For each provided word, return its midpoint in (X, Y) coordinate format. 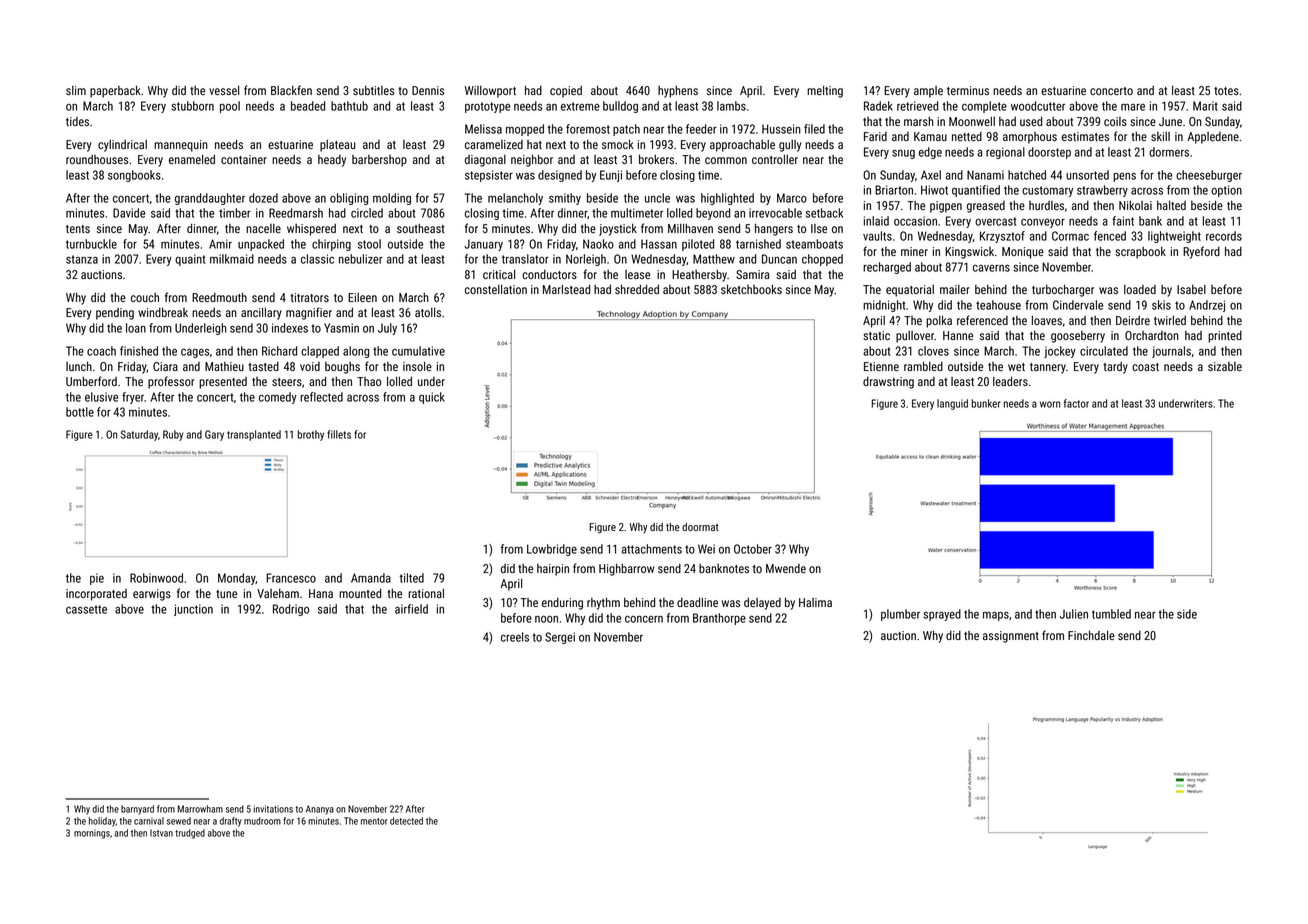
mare (1133, 107)
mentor (374, 821)
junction (193, 610)
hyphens (678, 92)
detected (406, 821)
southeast (421, 228)
